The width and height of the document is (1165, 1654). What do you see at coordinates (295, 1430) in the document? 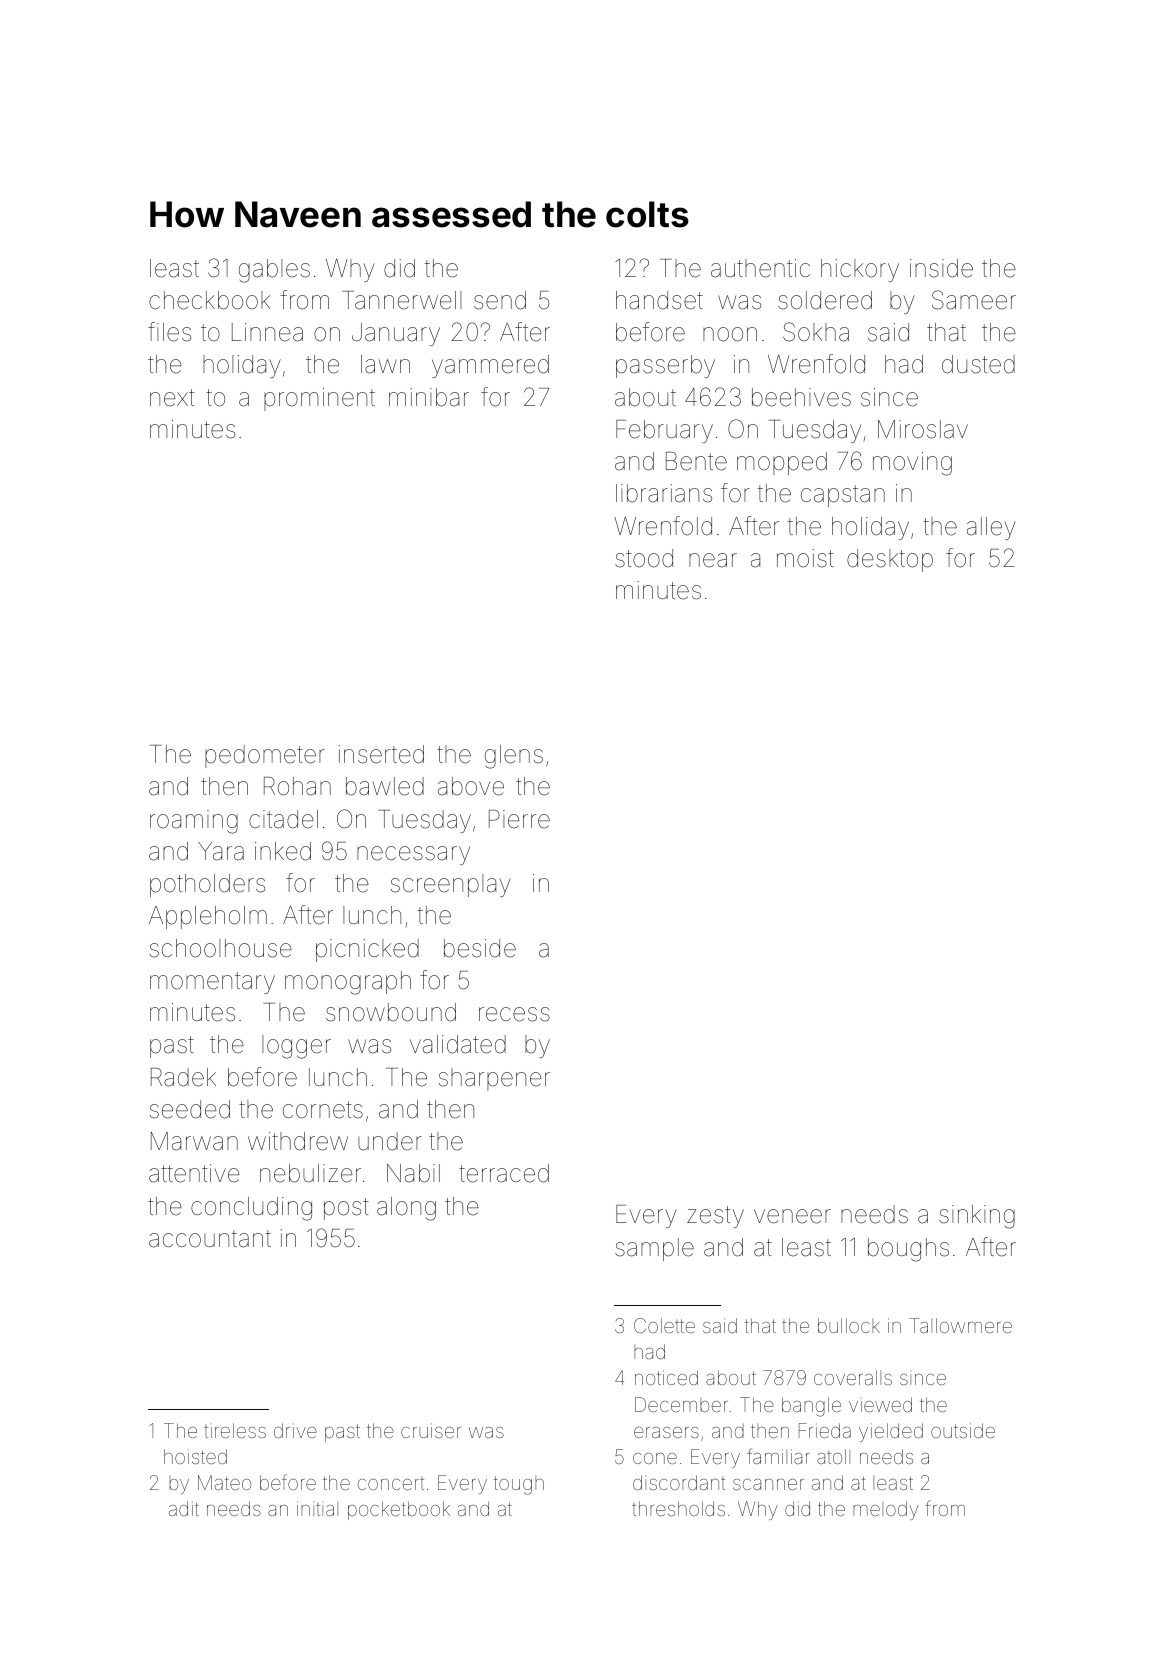
I see `drive` at bounding box center [295, 1430].
